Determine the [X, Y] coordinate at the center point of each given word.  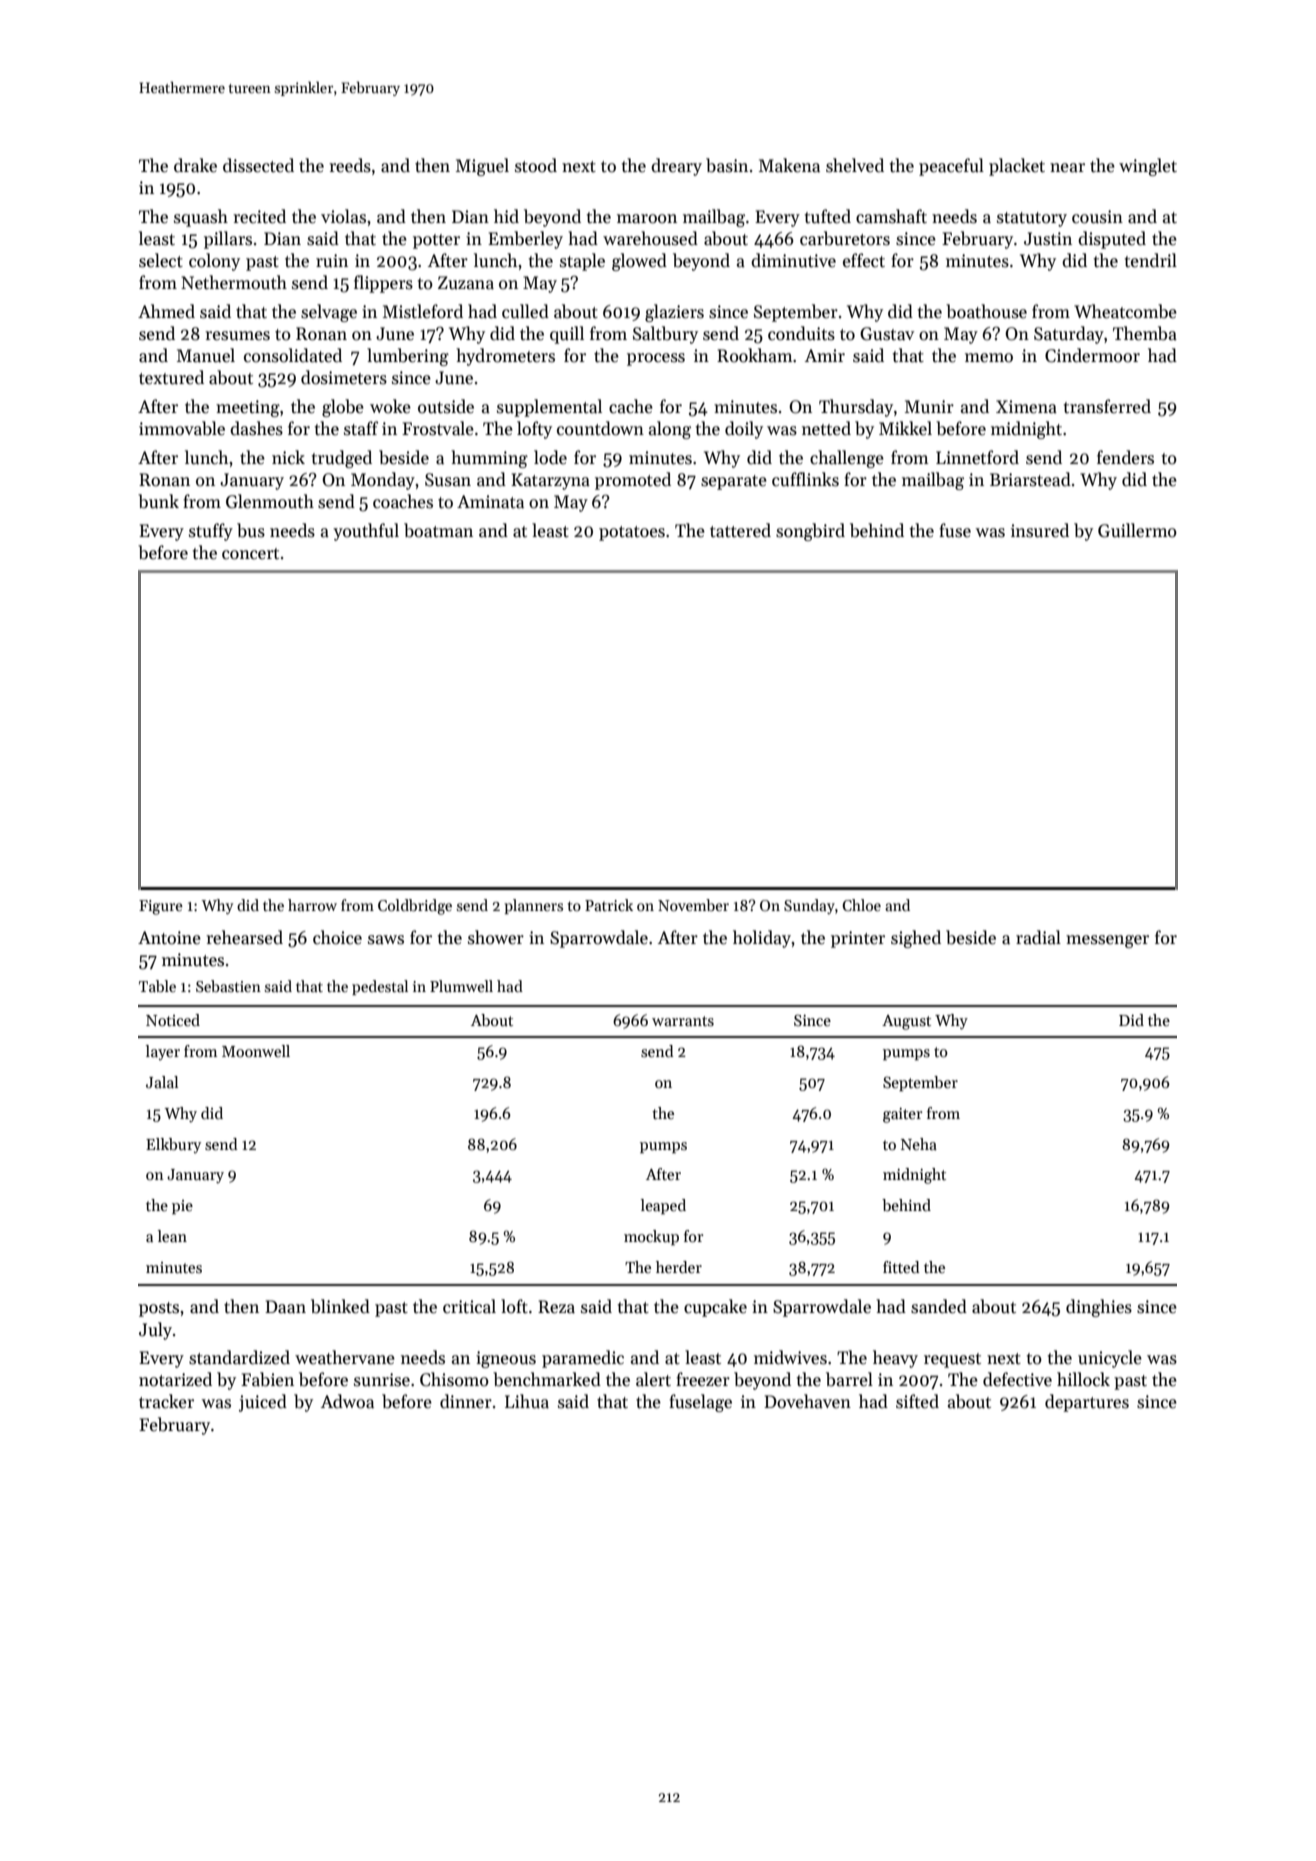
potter [436, 241]
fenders [1125, 457]
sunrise [382, 1380]
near [1067, 168]
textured [171, 377]
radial [1038, 937]
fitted [901, 1267]
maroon [647, 219]
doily [744, 430]
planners [533, 906]
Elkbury [173, 1145]
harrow [312, 905]
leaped [663, 1206]
